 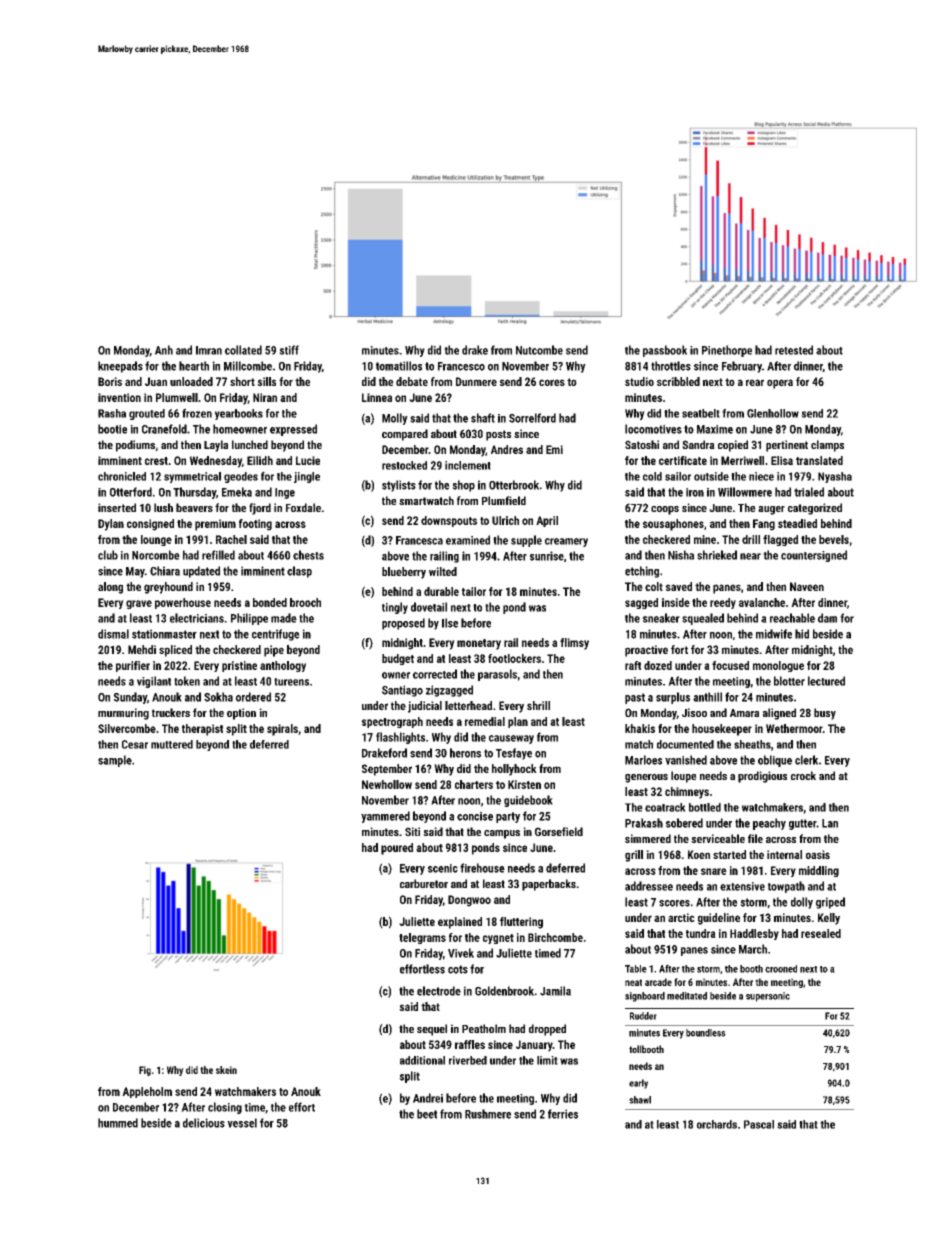 What do you see at coordinates (123, 714) in the screenshot?
I see `murmuring` at bounding box center [123, 714].
